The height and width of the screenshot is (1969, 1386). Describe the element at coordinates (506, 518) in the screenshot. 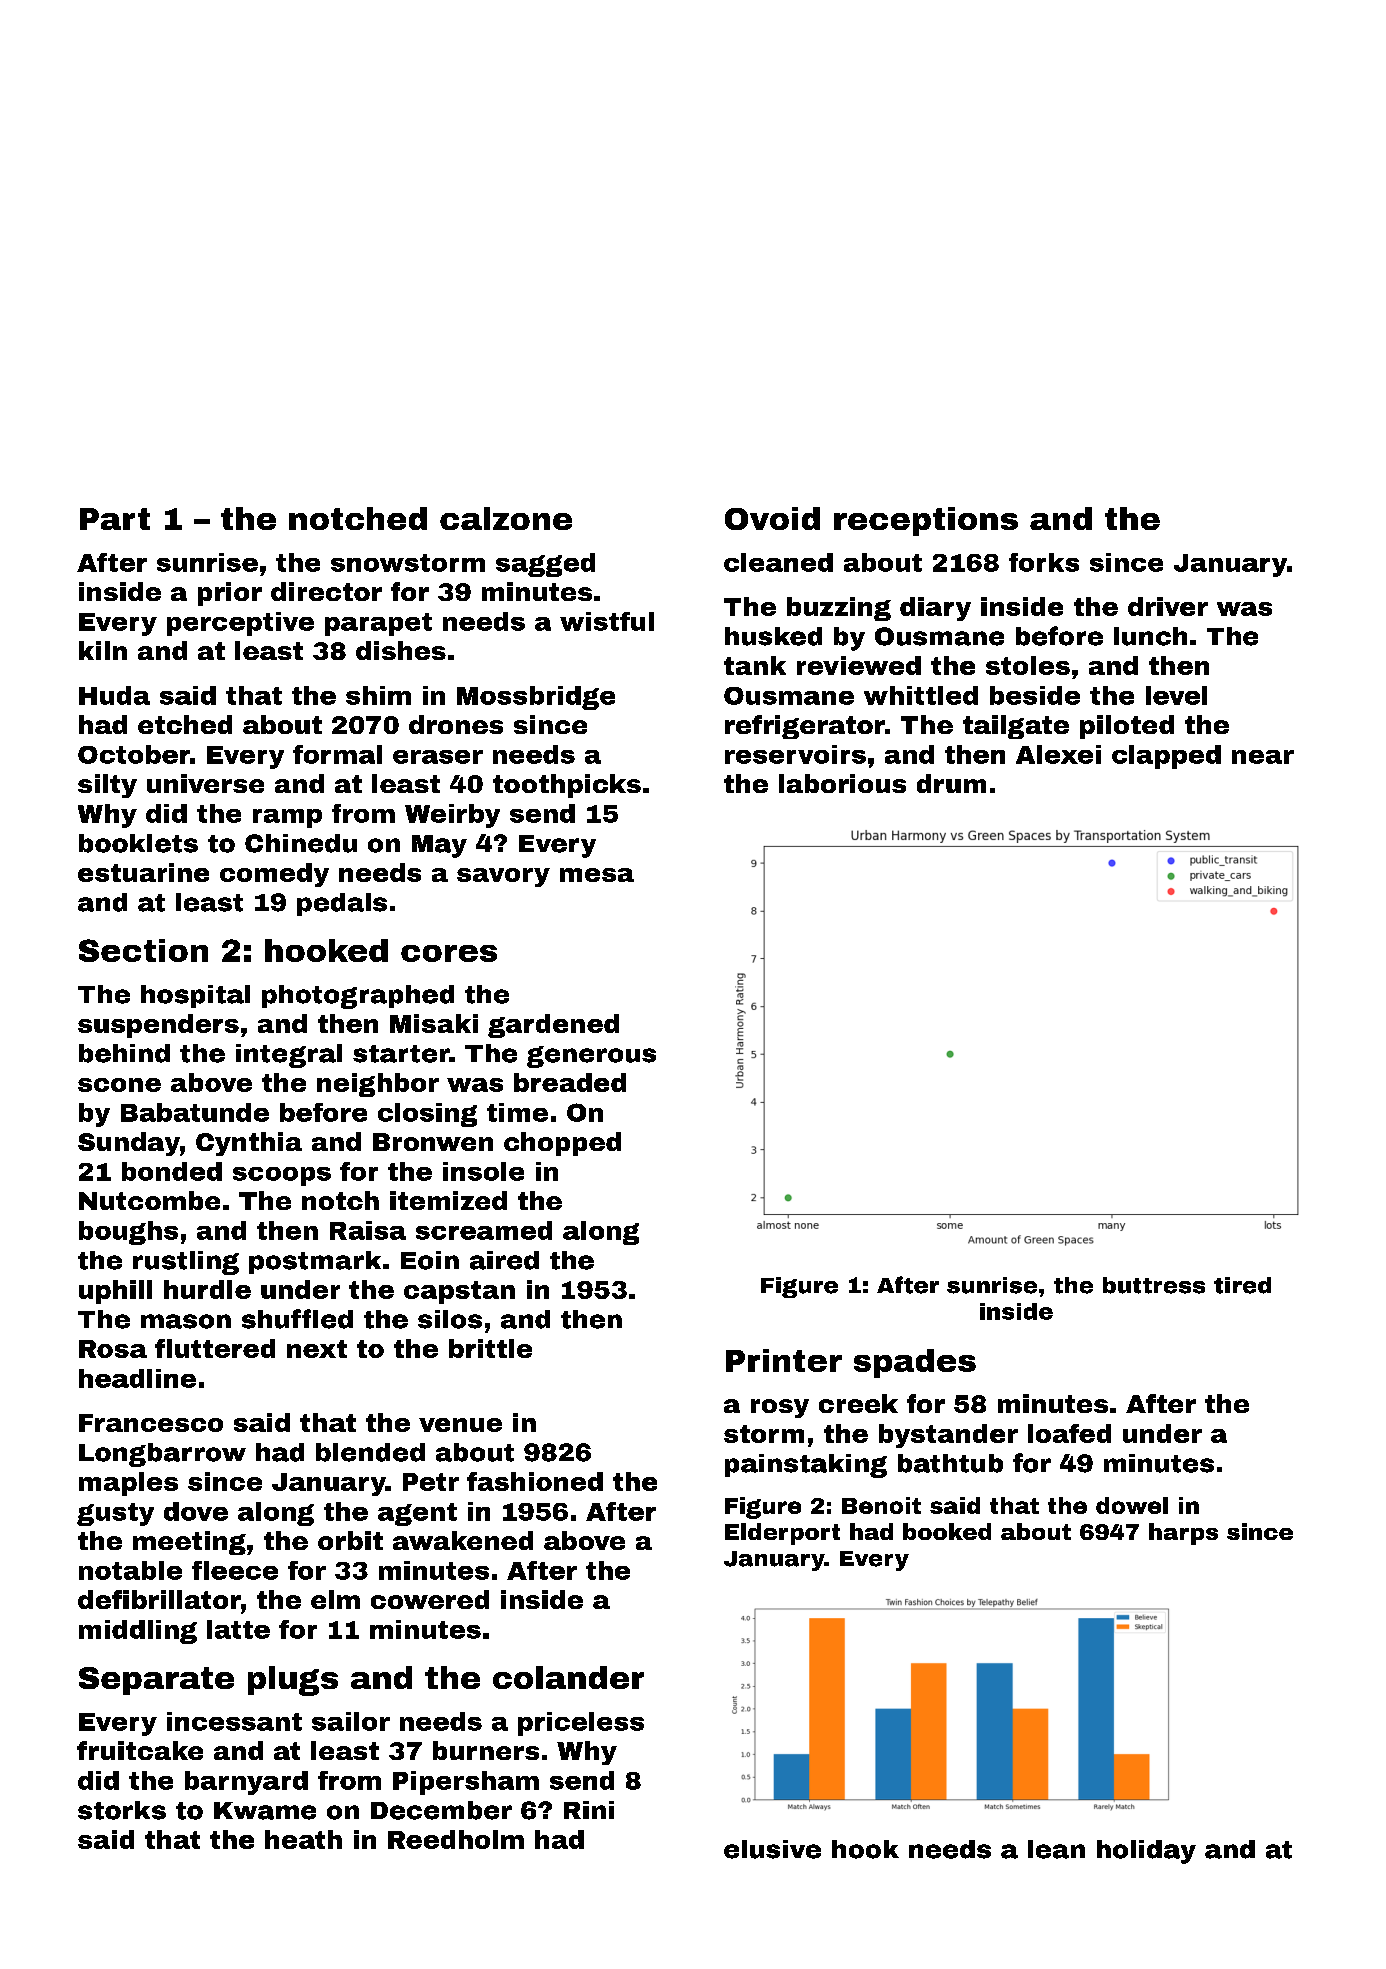

I see `calzone` at that location.
